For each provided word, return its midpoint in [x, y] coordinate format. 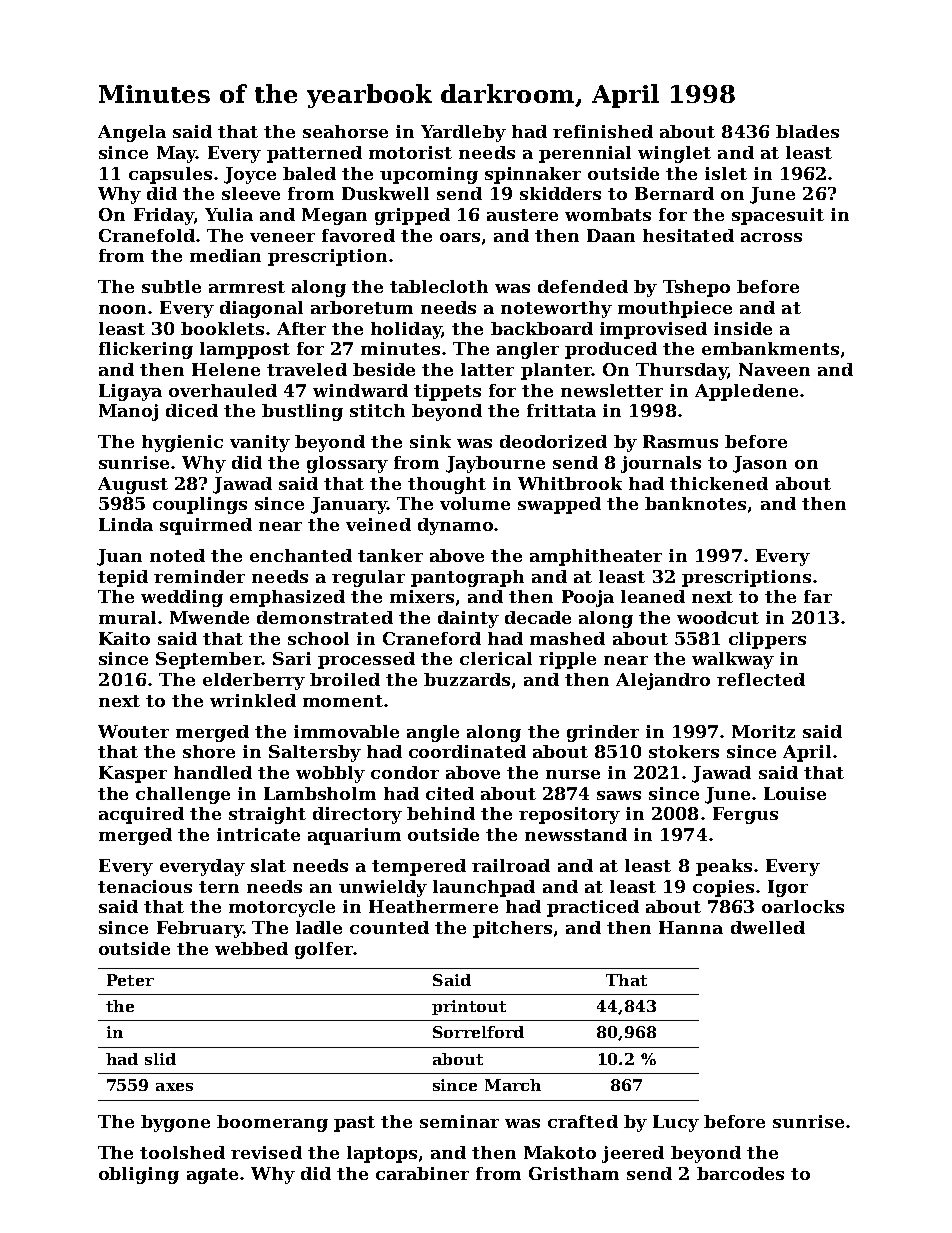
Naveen [774, 369]
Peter [130, 980]
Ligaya [130, 392]
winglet [674, 154]
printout [469, 1007]
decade [538, 617]
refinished [603, 131]
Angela [132, 133]
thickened [719, 483]
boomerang [272, 1123]
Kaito [124, 638]
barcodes [740, 1173]
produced [611, 350]
